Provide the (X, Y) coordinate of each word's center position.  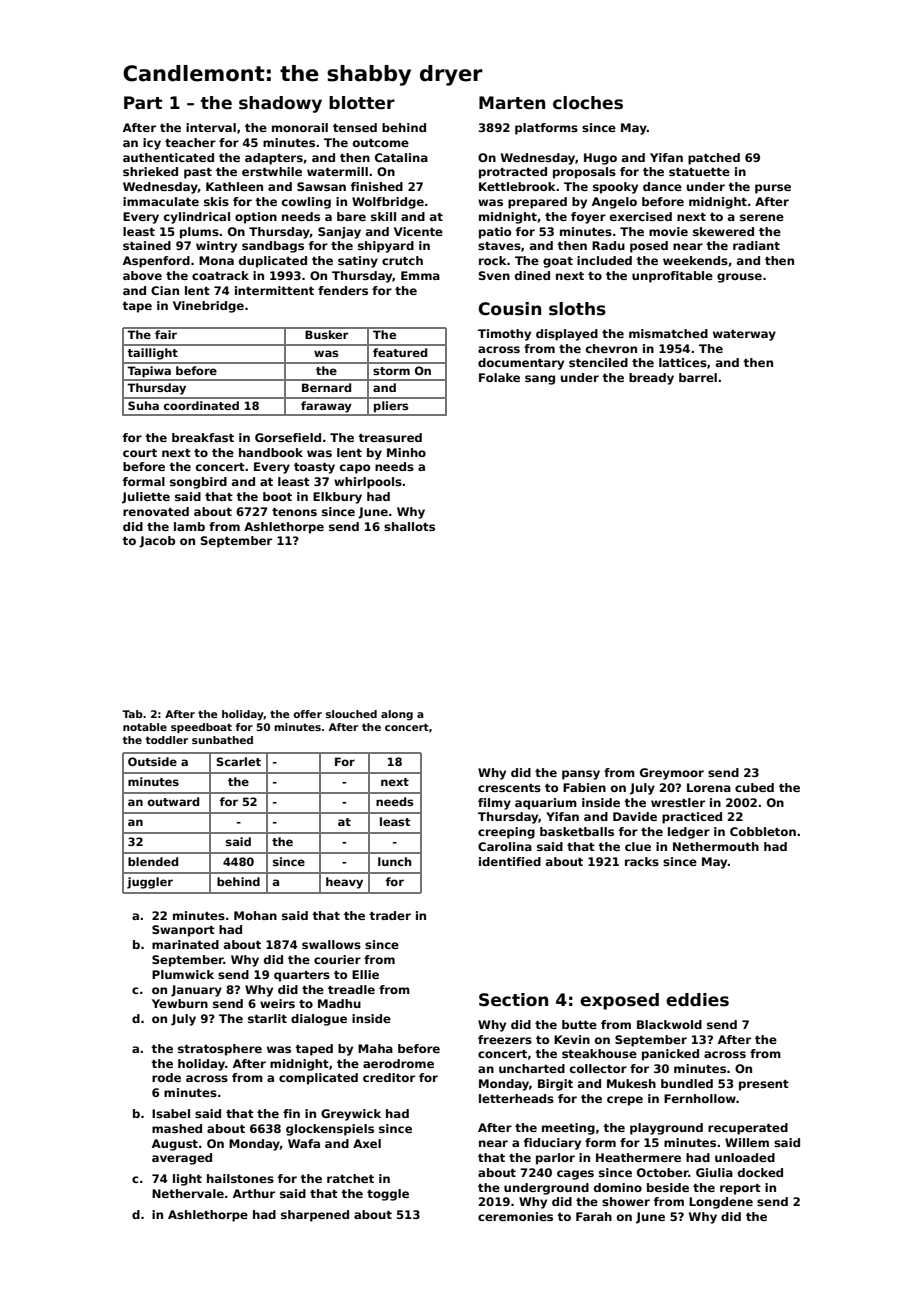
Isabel (171, 1113)
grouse (739, 278)
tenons (294, 512)
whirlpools (368, 483)
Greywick (351, 1115)
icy (152, 144)
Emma (420, 275)
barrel (698, 377)
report (740, 1189)
